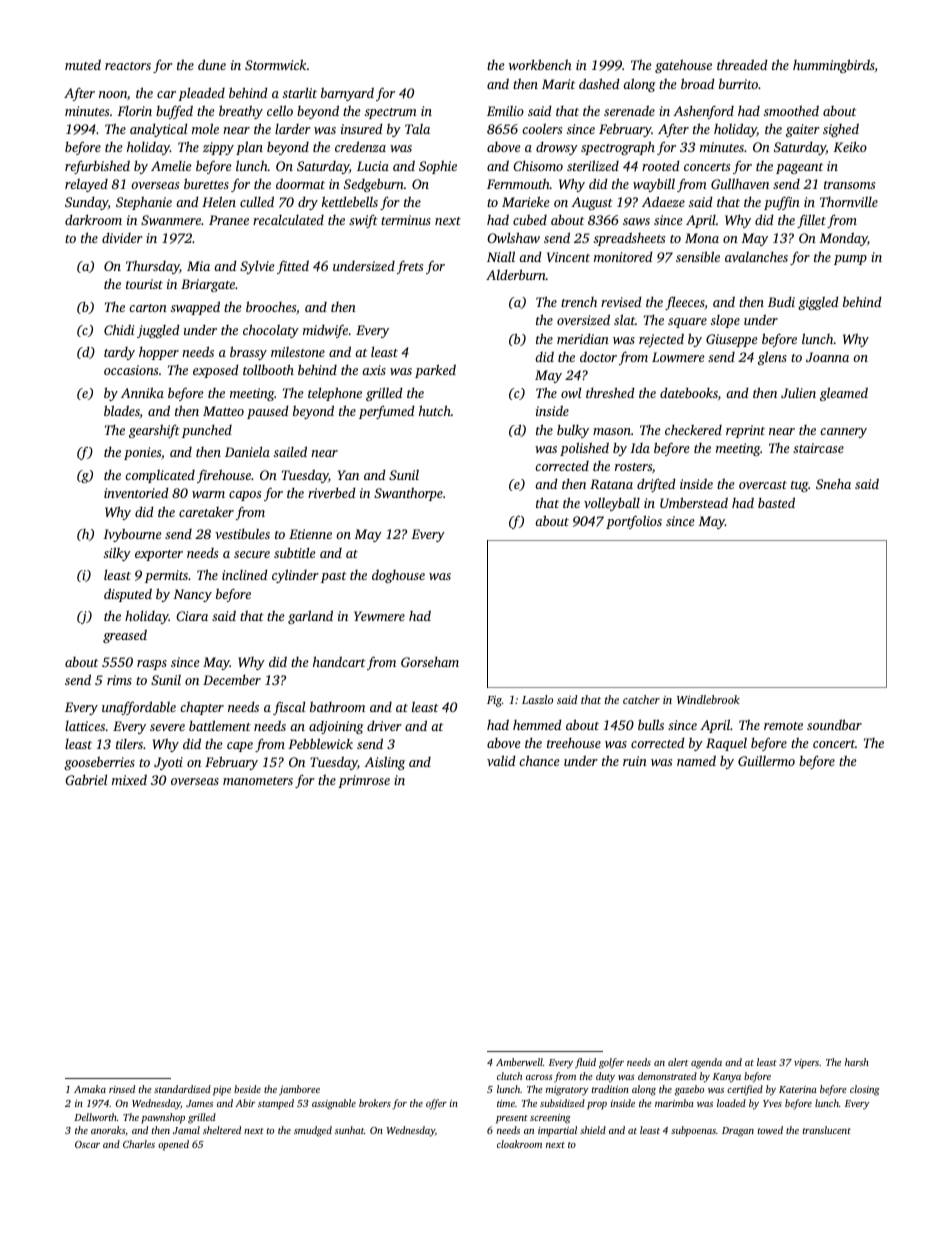  What do you see at coordinates (519, 1144) in the screenshot?
I see `cloakroom` at bounding box center [519, 1144].
